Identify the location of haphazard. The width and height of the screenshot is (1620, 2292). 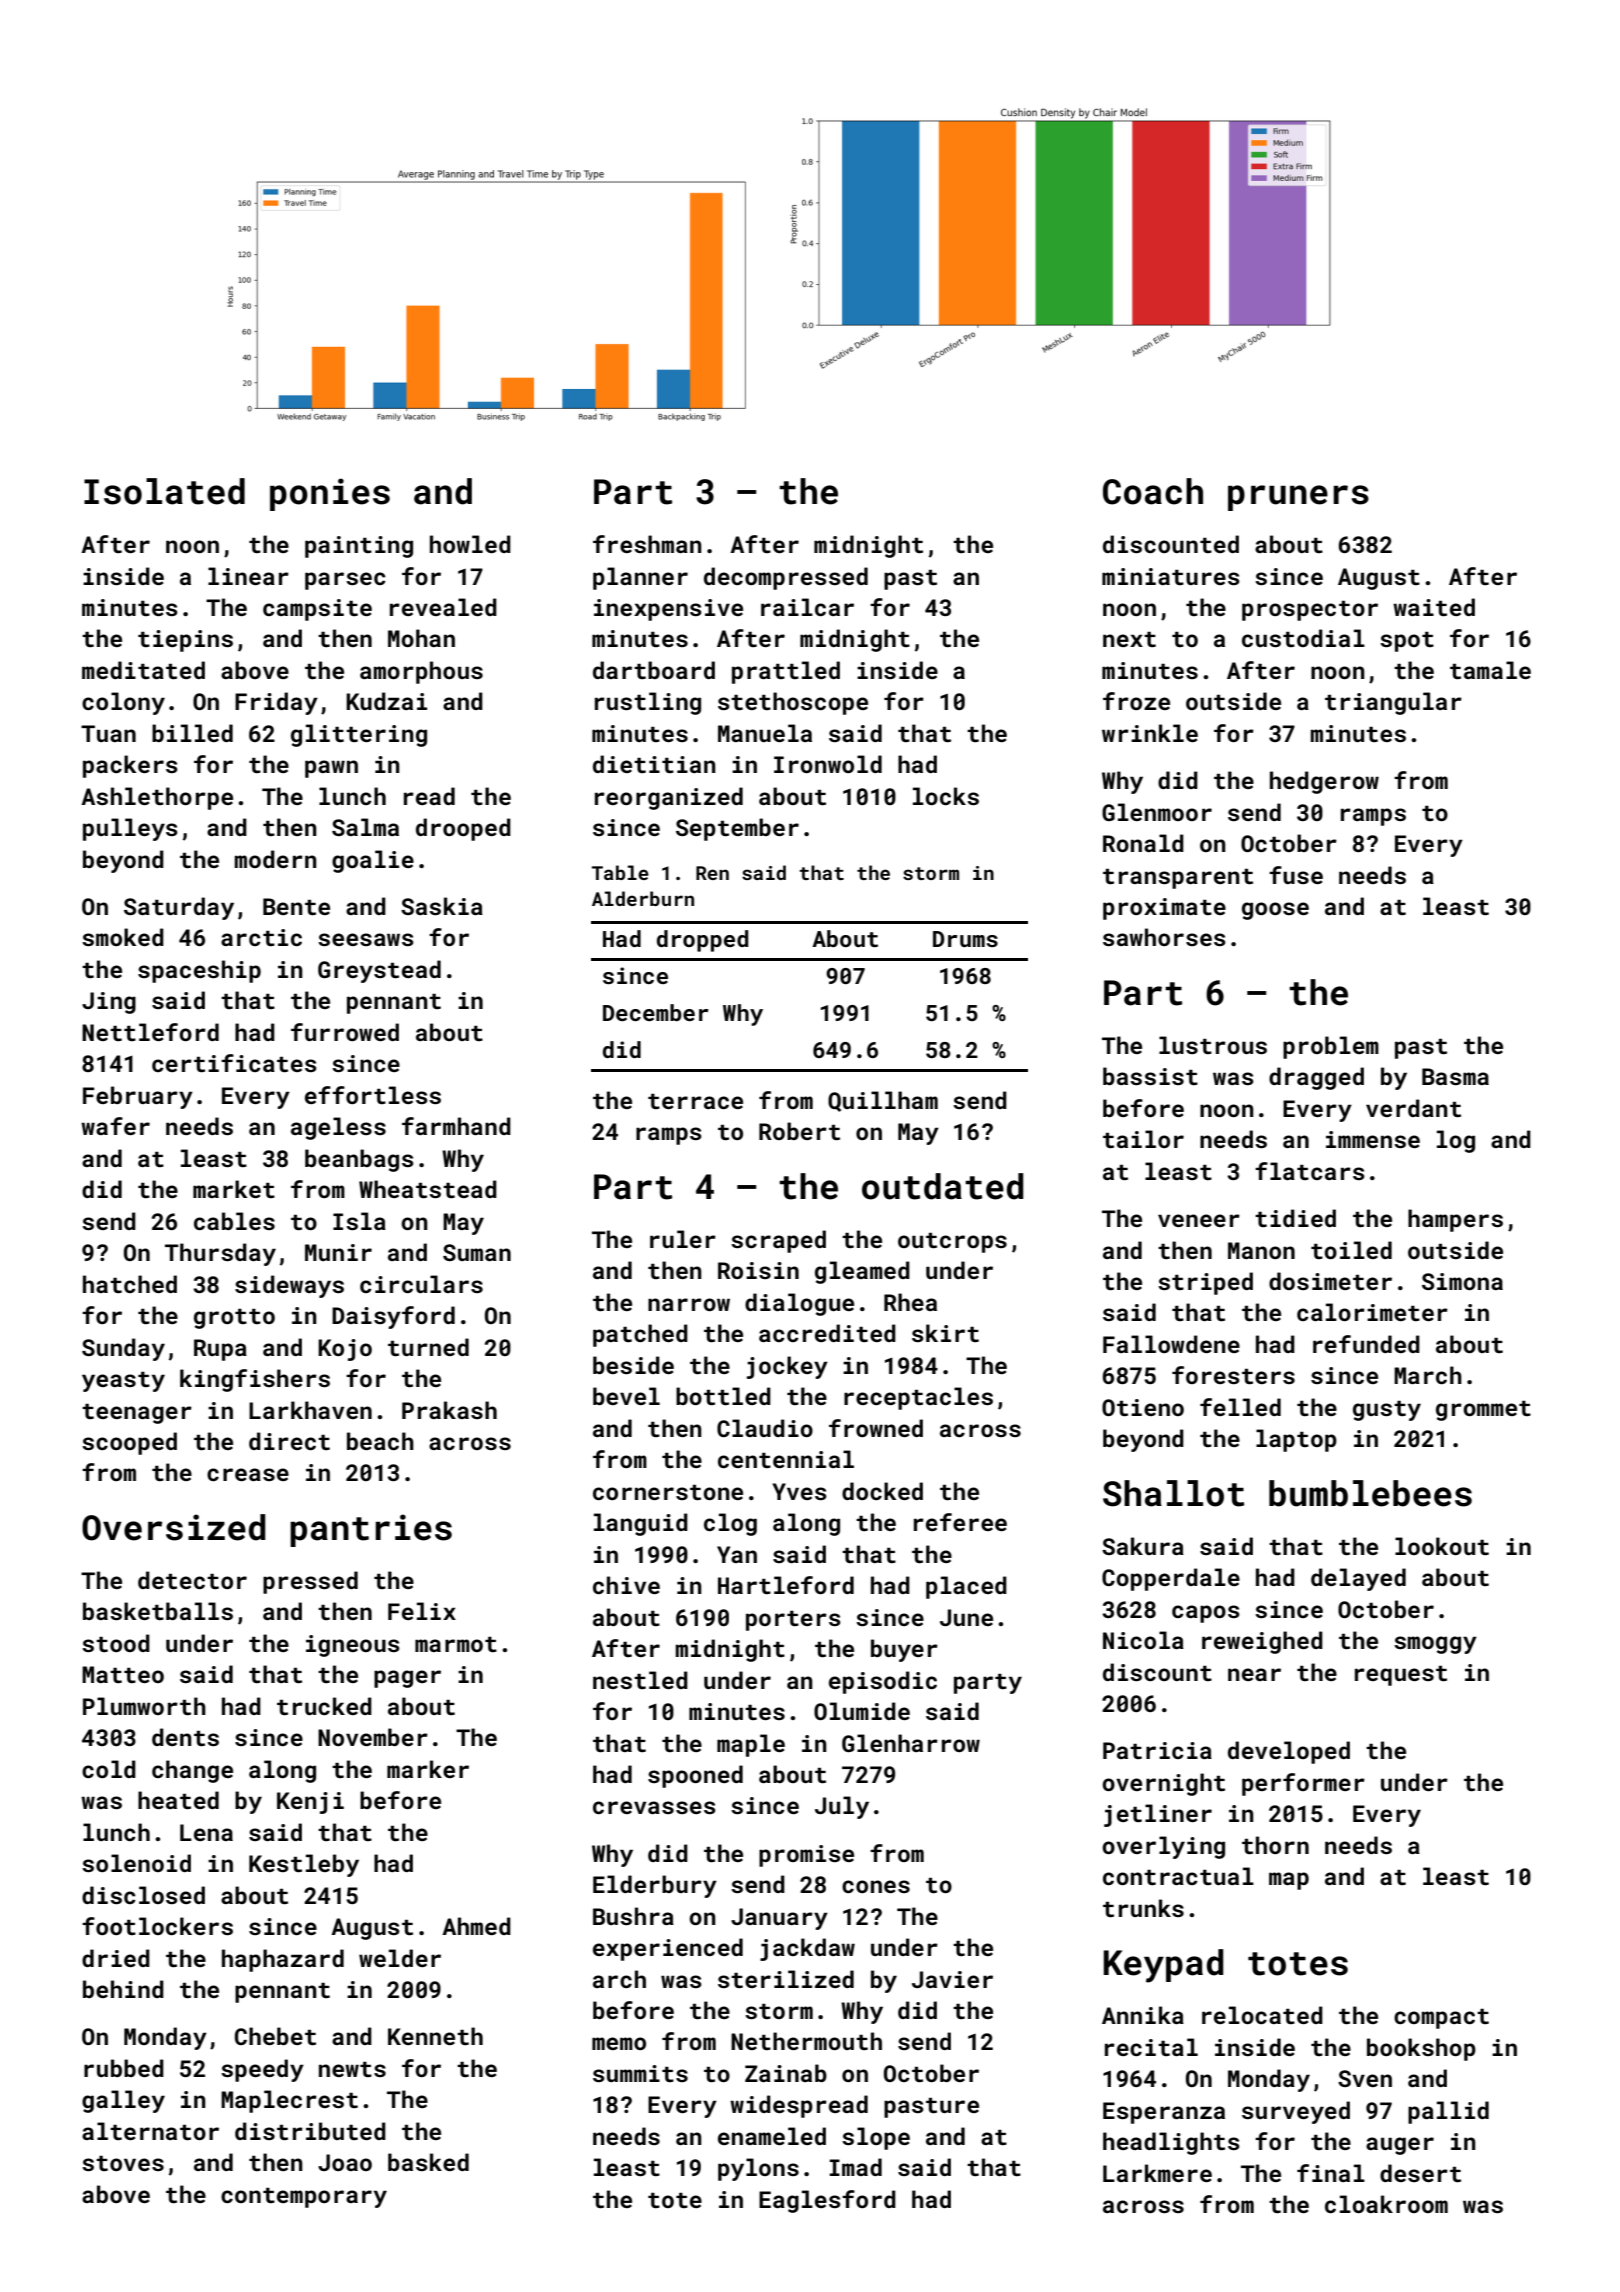
(283, 1960).
